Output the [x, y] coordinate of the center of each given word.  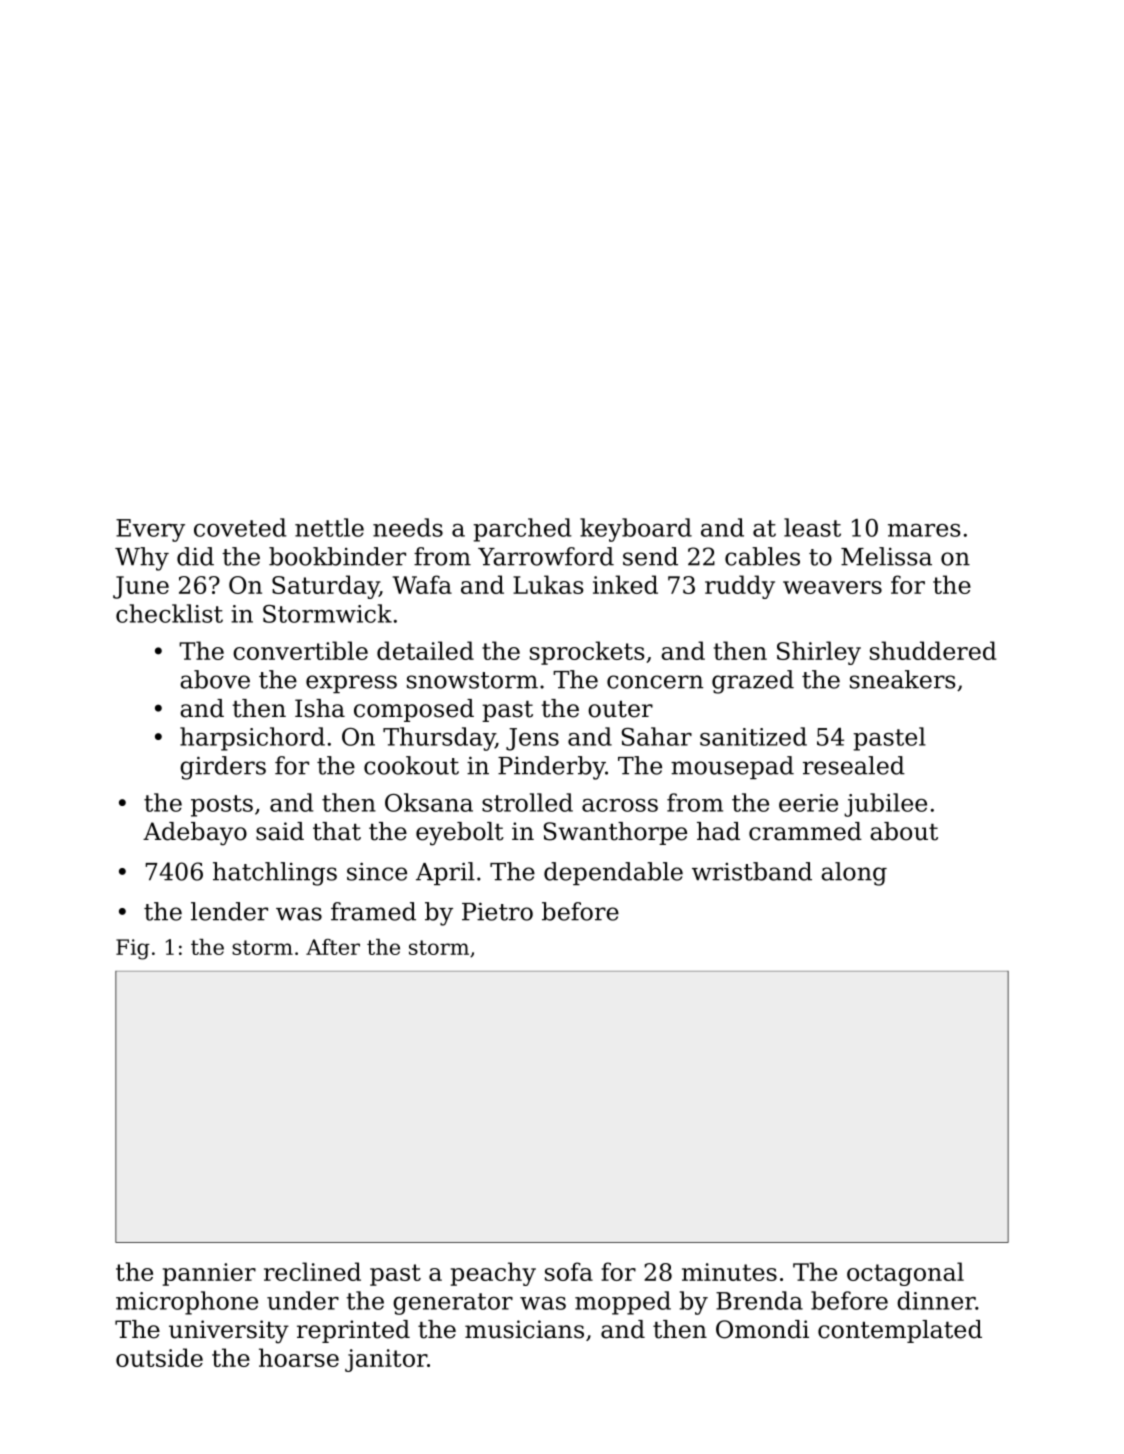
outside [159, 1357]
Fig [133, 949]
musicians [524, 1329]
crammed [805, 831]
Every [150, 530]
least [812, 527]
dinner [936, 1300]
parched [522, 530]
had [718, 831]
